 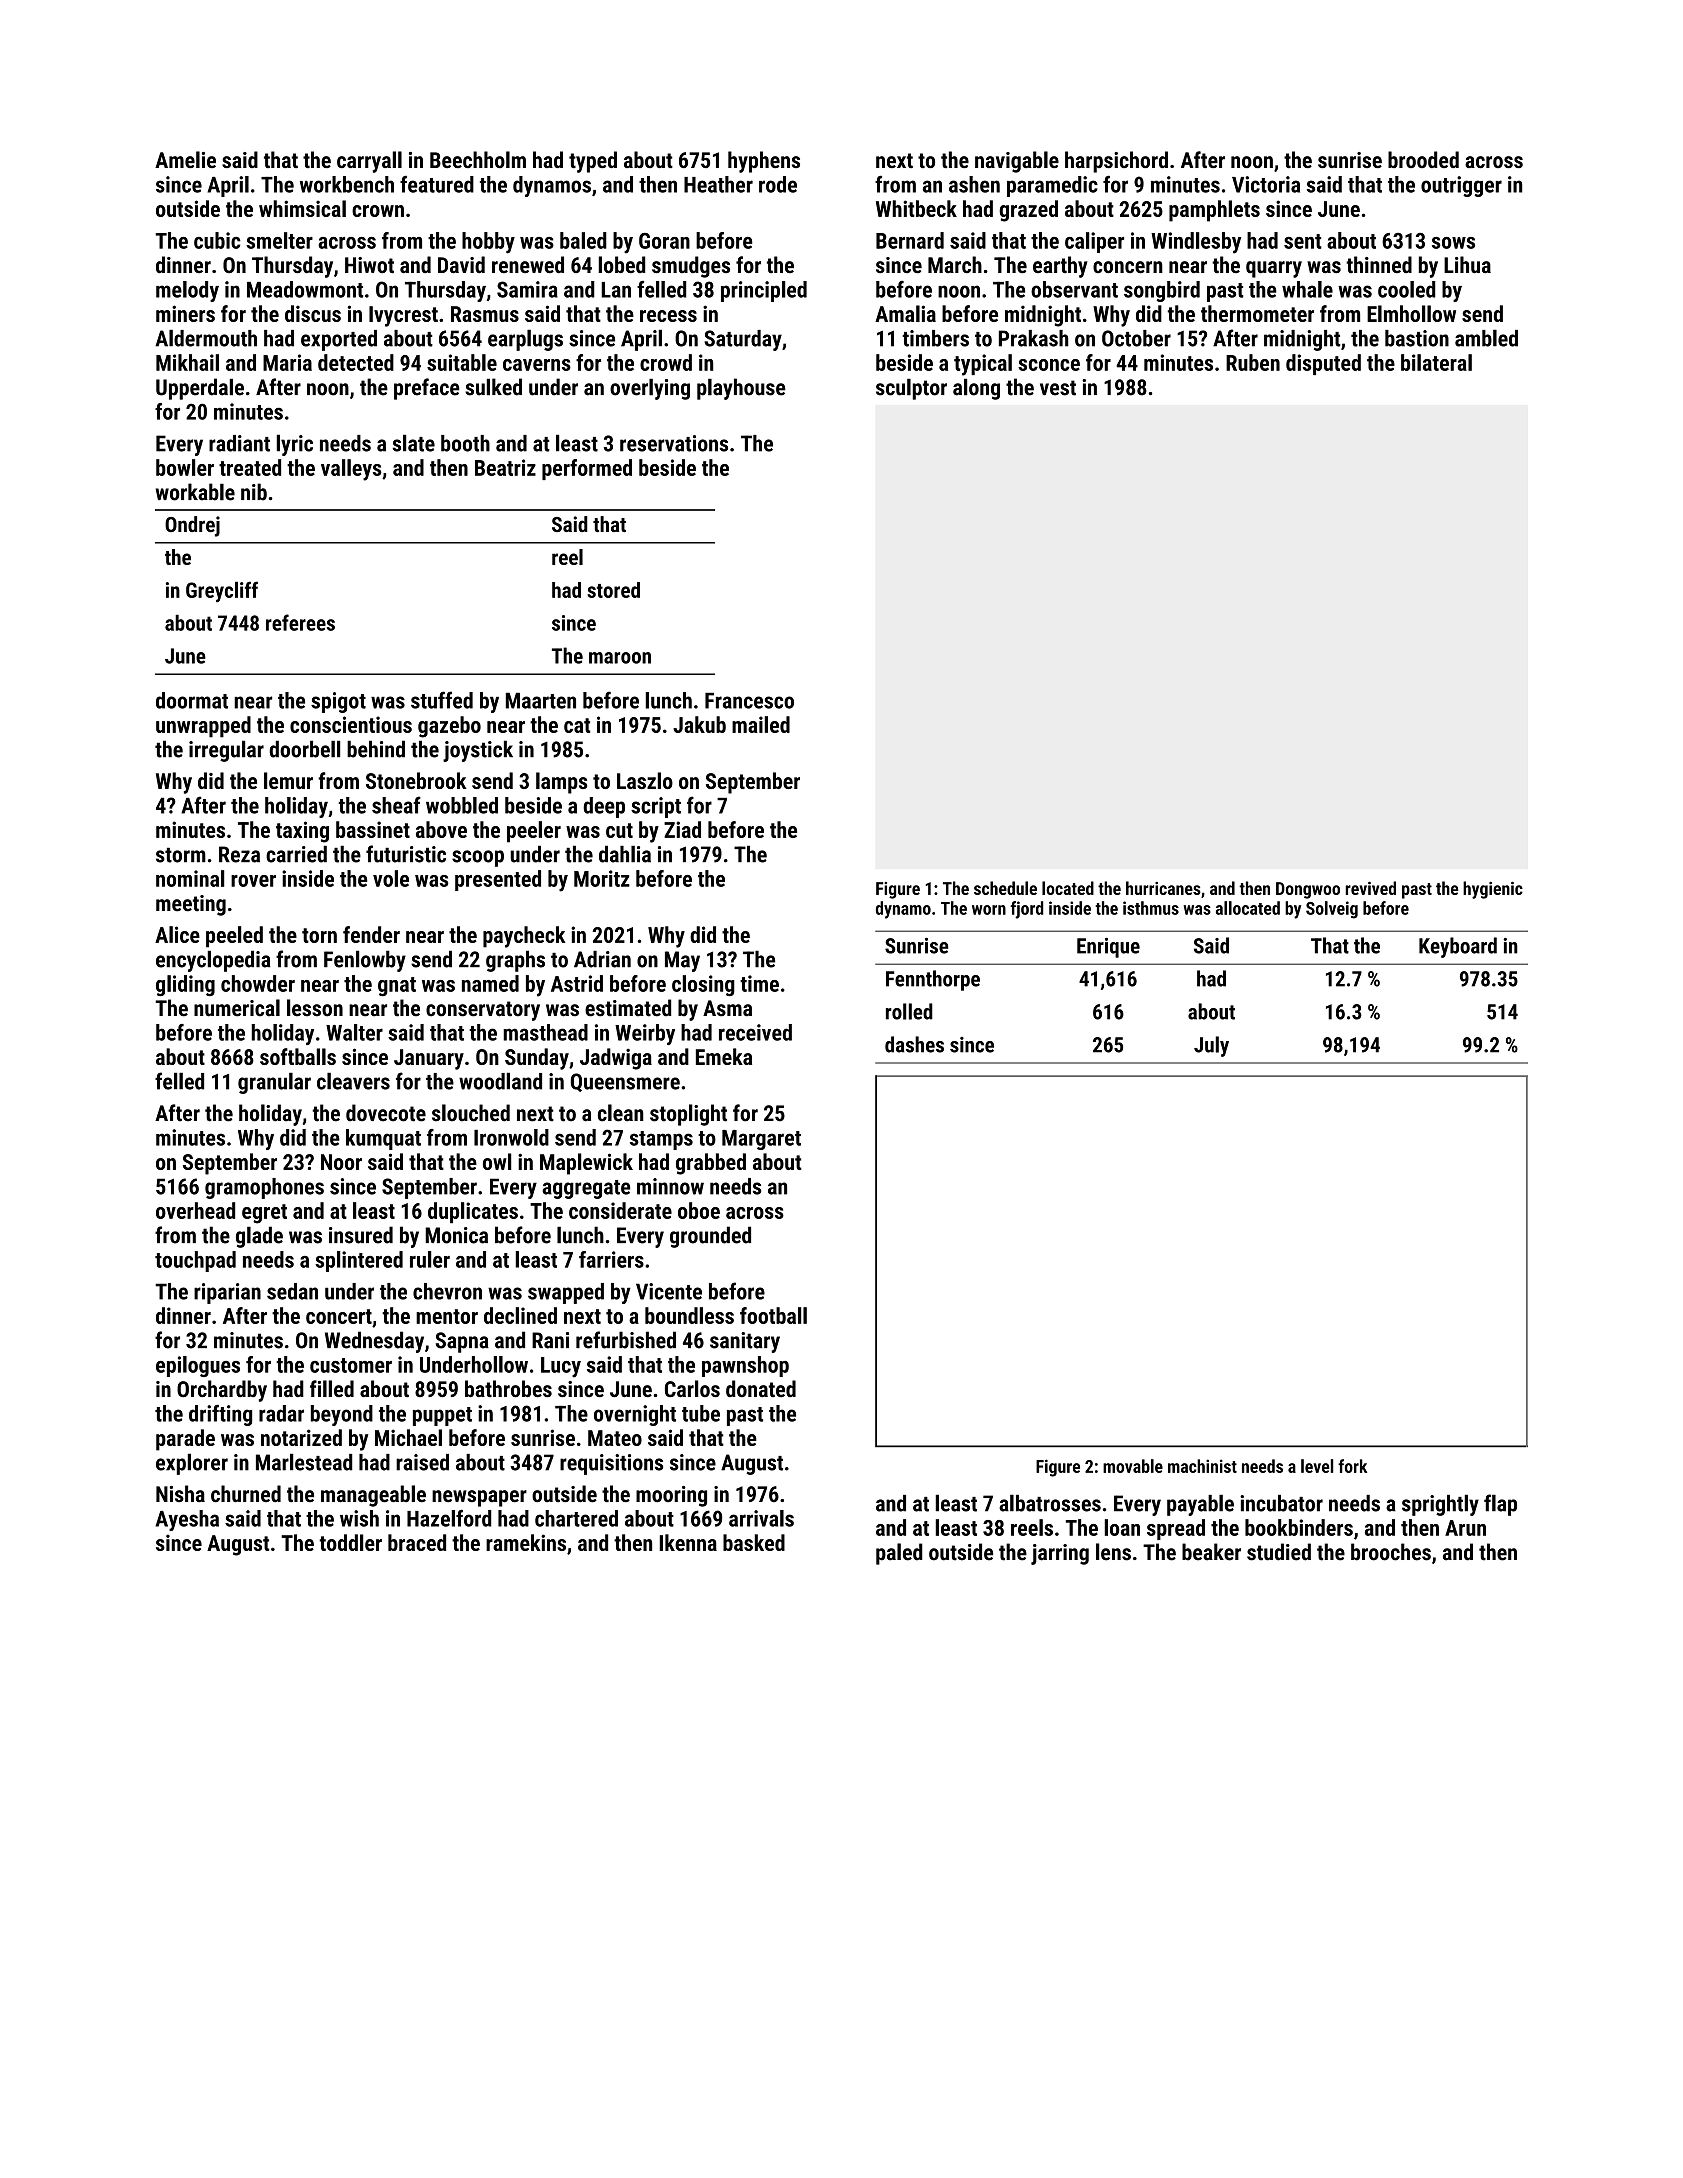 I want to click on hurricanes, so click(x=1163, y=888).
